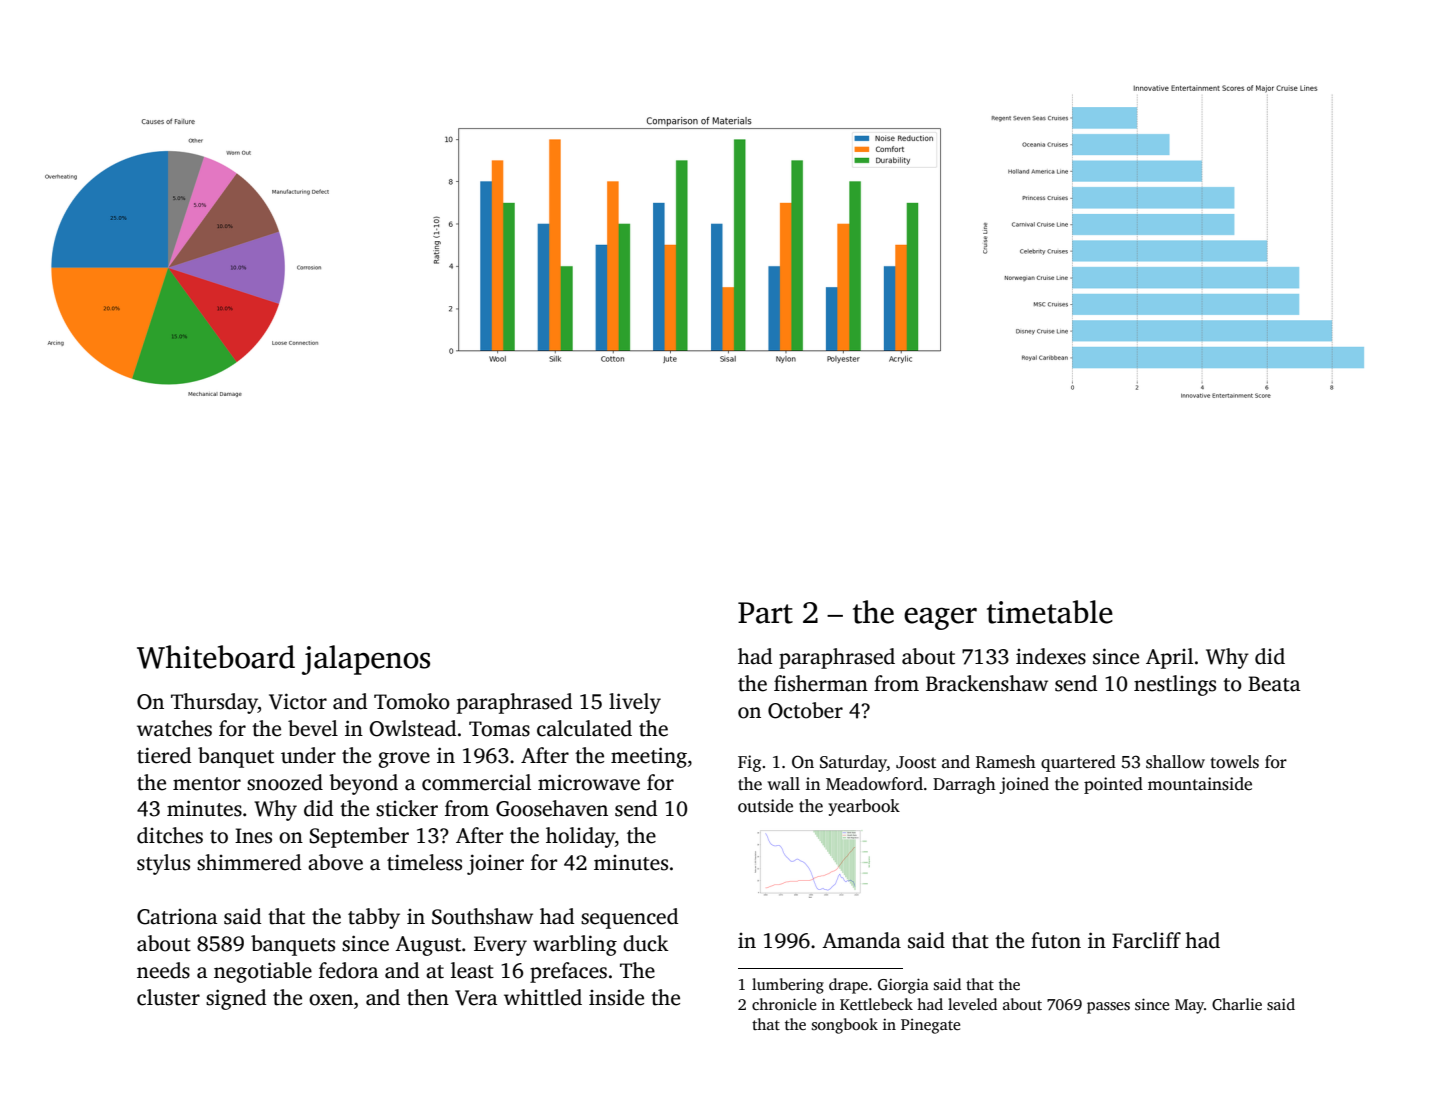 This screenshot has height=1112, width=1439. I want to click on Beata, so click(1274, 684).
